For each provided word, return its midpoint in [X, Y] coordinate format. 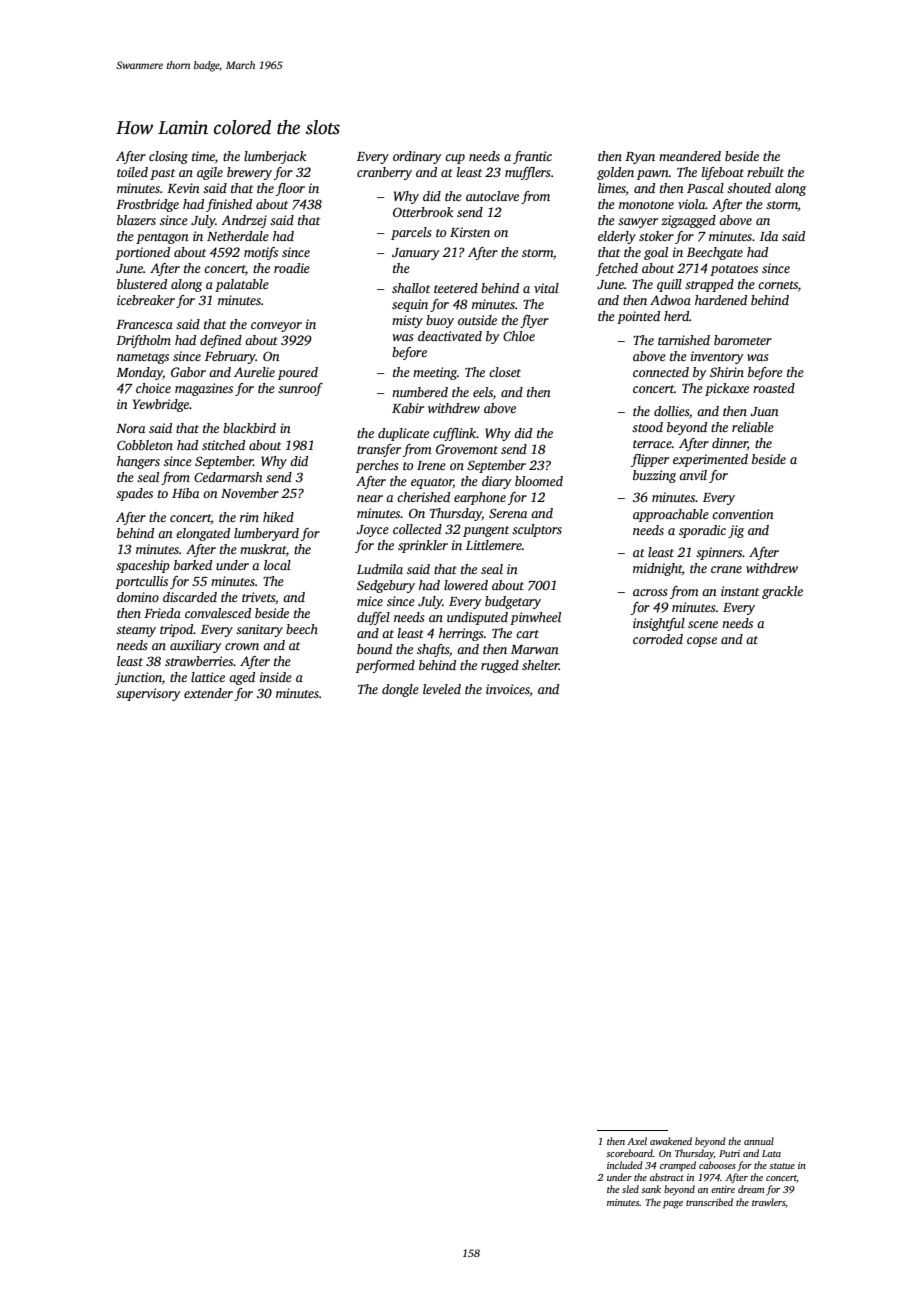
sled [630, 1189]
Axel [637, 1141]
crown [242, 646]
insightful [659, 624]
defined [221, 341]
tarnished [684, 340]
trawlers [768, 1202]
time [203, 156]
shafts [433, 650]
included [625, 1165]
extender [208, 693]
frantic [532, 157]
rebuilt [765, 172]
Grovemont [467, 449]
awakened [671, 1141]
